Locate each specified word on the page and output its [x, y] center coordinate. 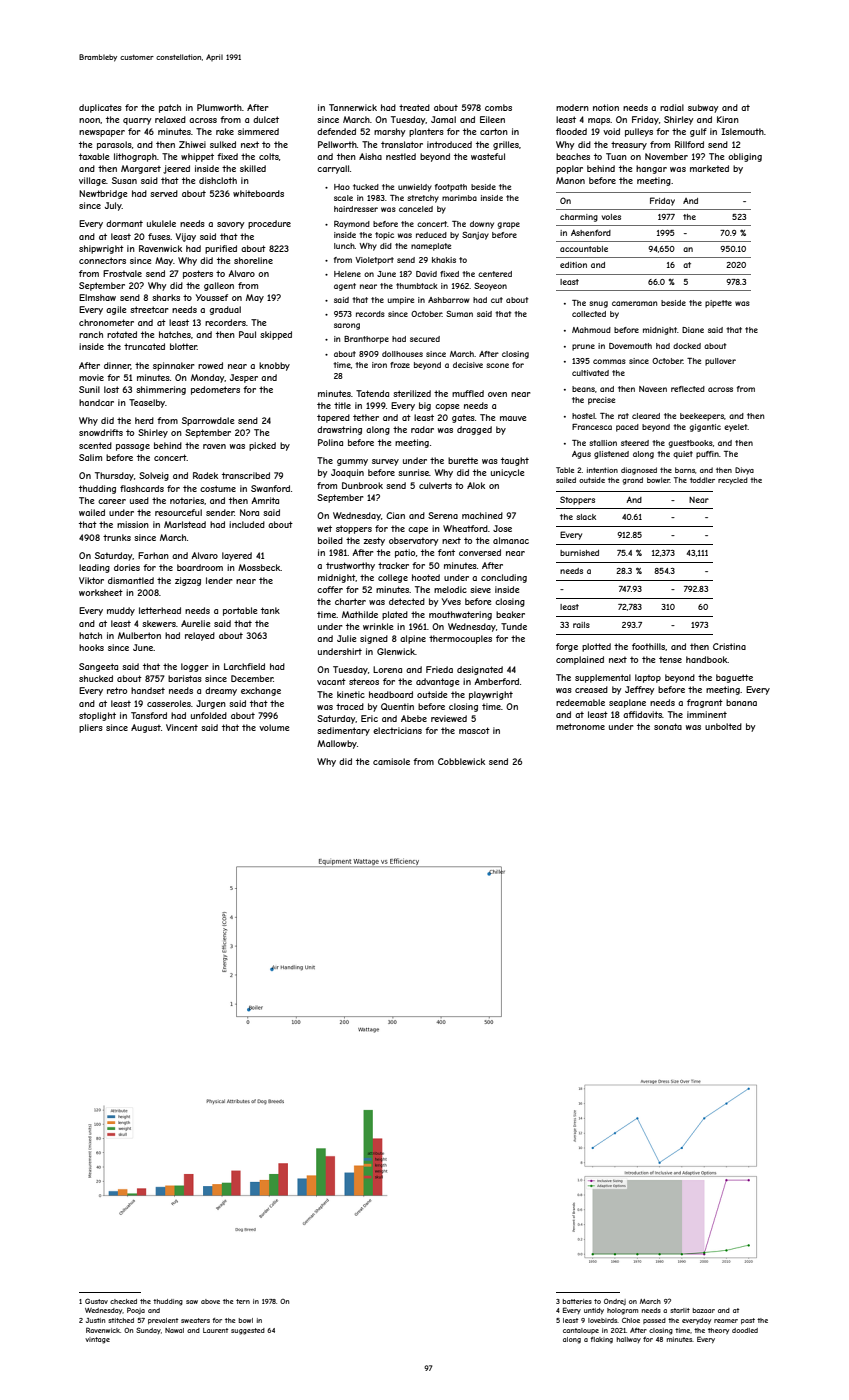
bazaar [704, 1310]
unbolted [723, 726]
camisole [391, 761]
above [210, 1301]
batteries [577, 1301]
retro [117, 690]
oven [497, 394]
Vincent [182, 727]
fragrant [705, 703]
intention [602, 470]
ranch [91, 334]
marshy [389, 132]
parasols [114, 145]
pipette [718, 304]
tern [243, 1301]
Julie [347, 638]
